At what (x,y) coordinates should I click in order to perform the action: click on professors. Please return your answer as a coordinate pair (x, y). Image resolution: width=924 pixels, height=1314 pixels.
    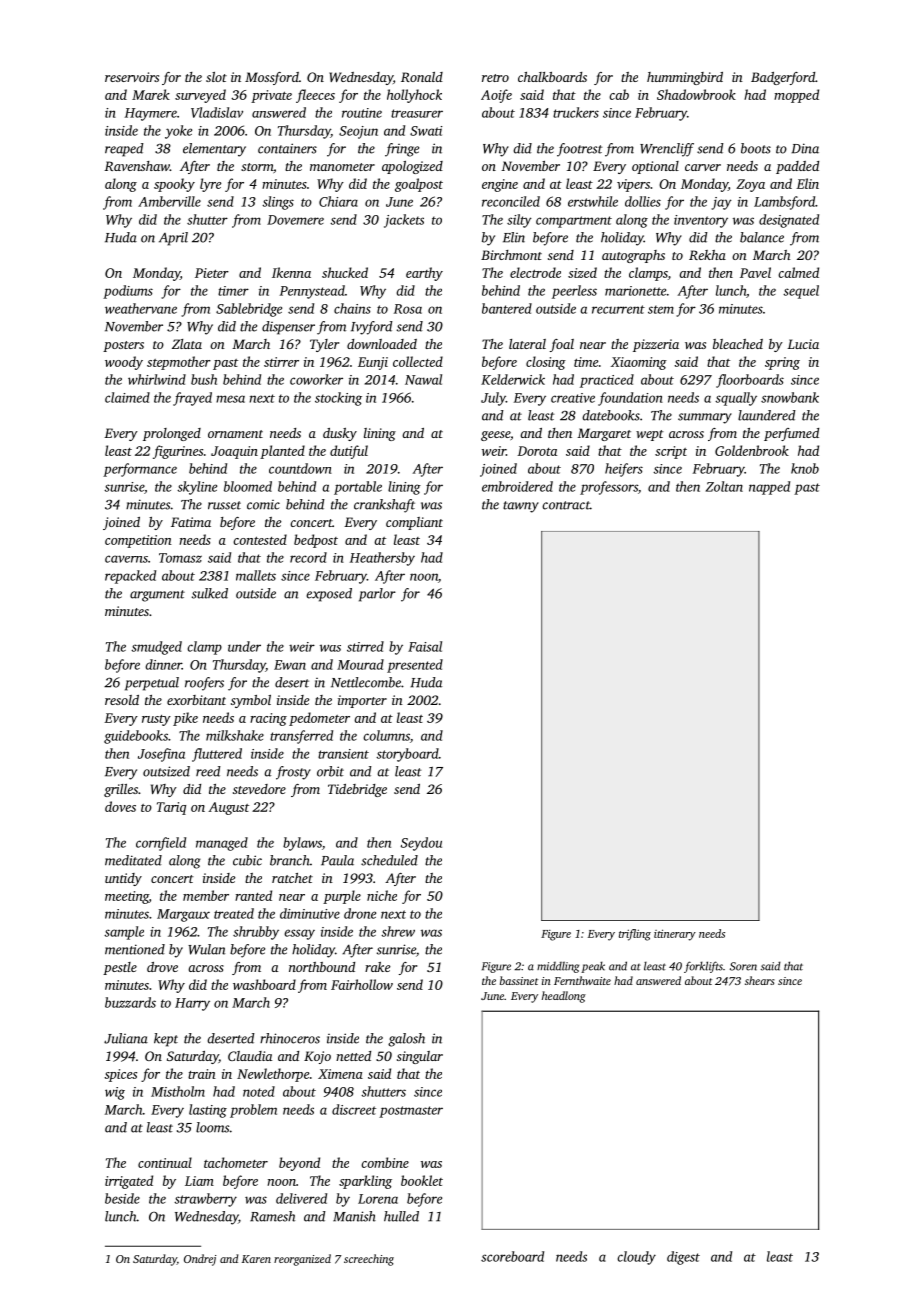
    Looking at the image, I should click on (609, 488).
